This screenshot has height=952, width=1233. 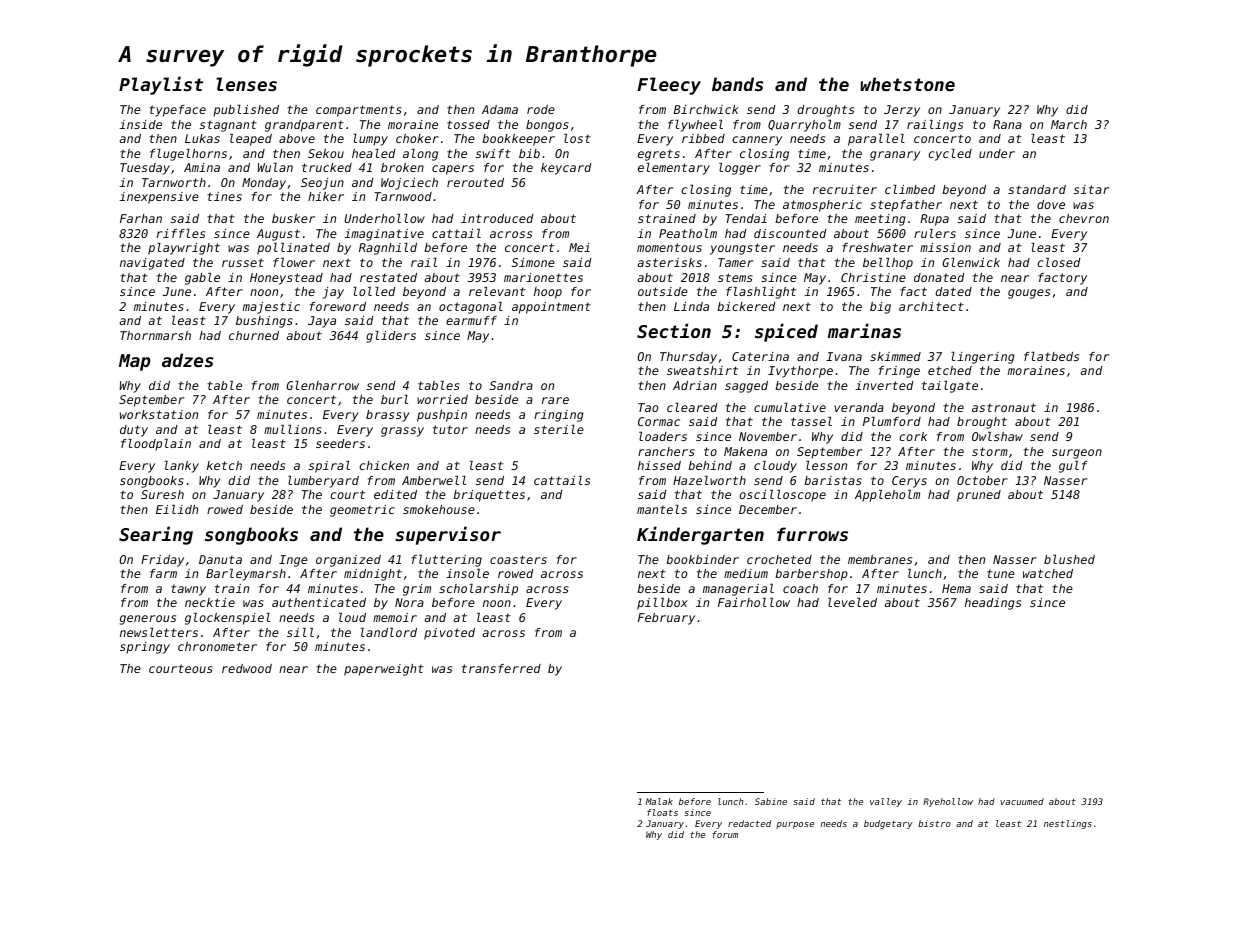 What do you see at coordinates (1069, 124) in the screenshot?
I see `March` at bounding box center [1069, 124].
